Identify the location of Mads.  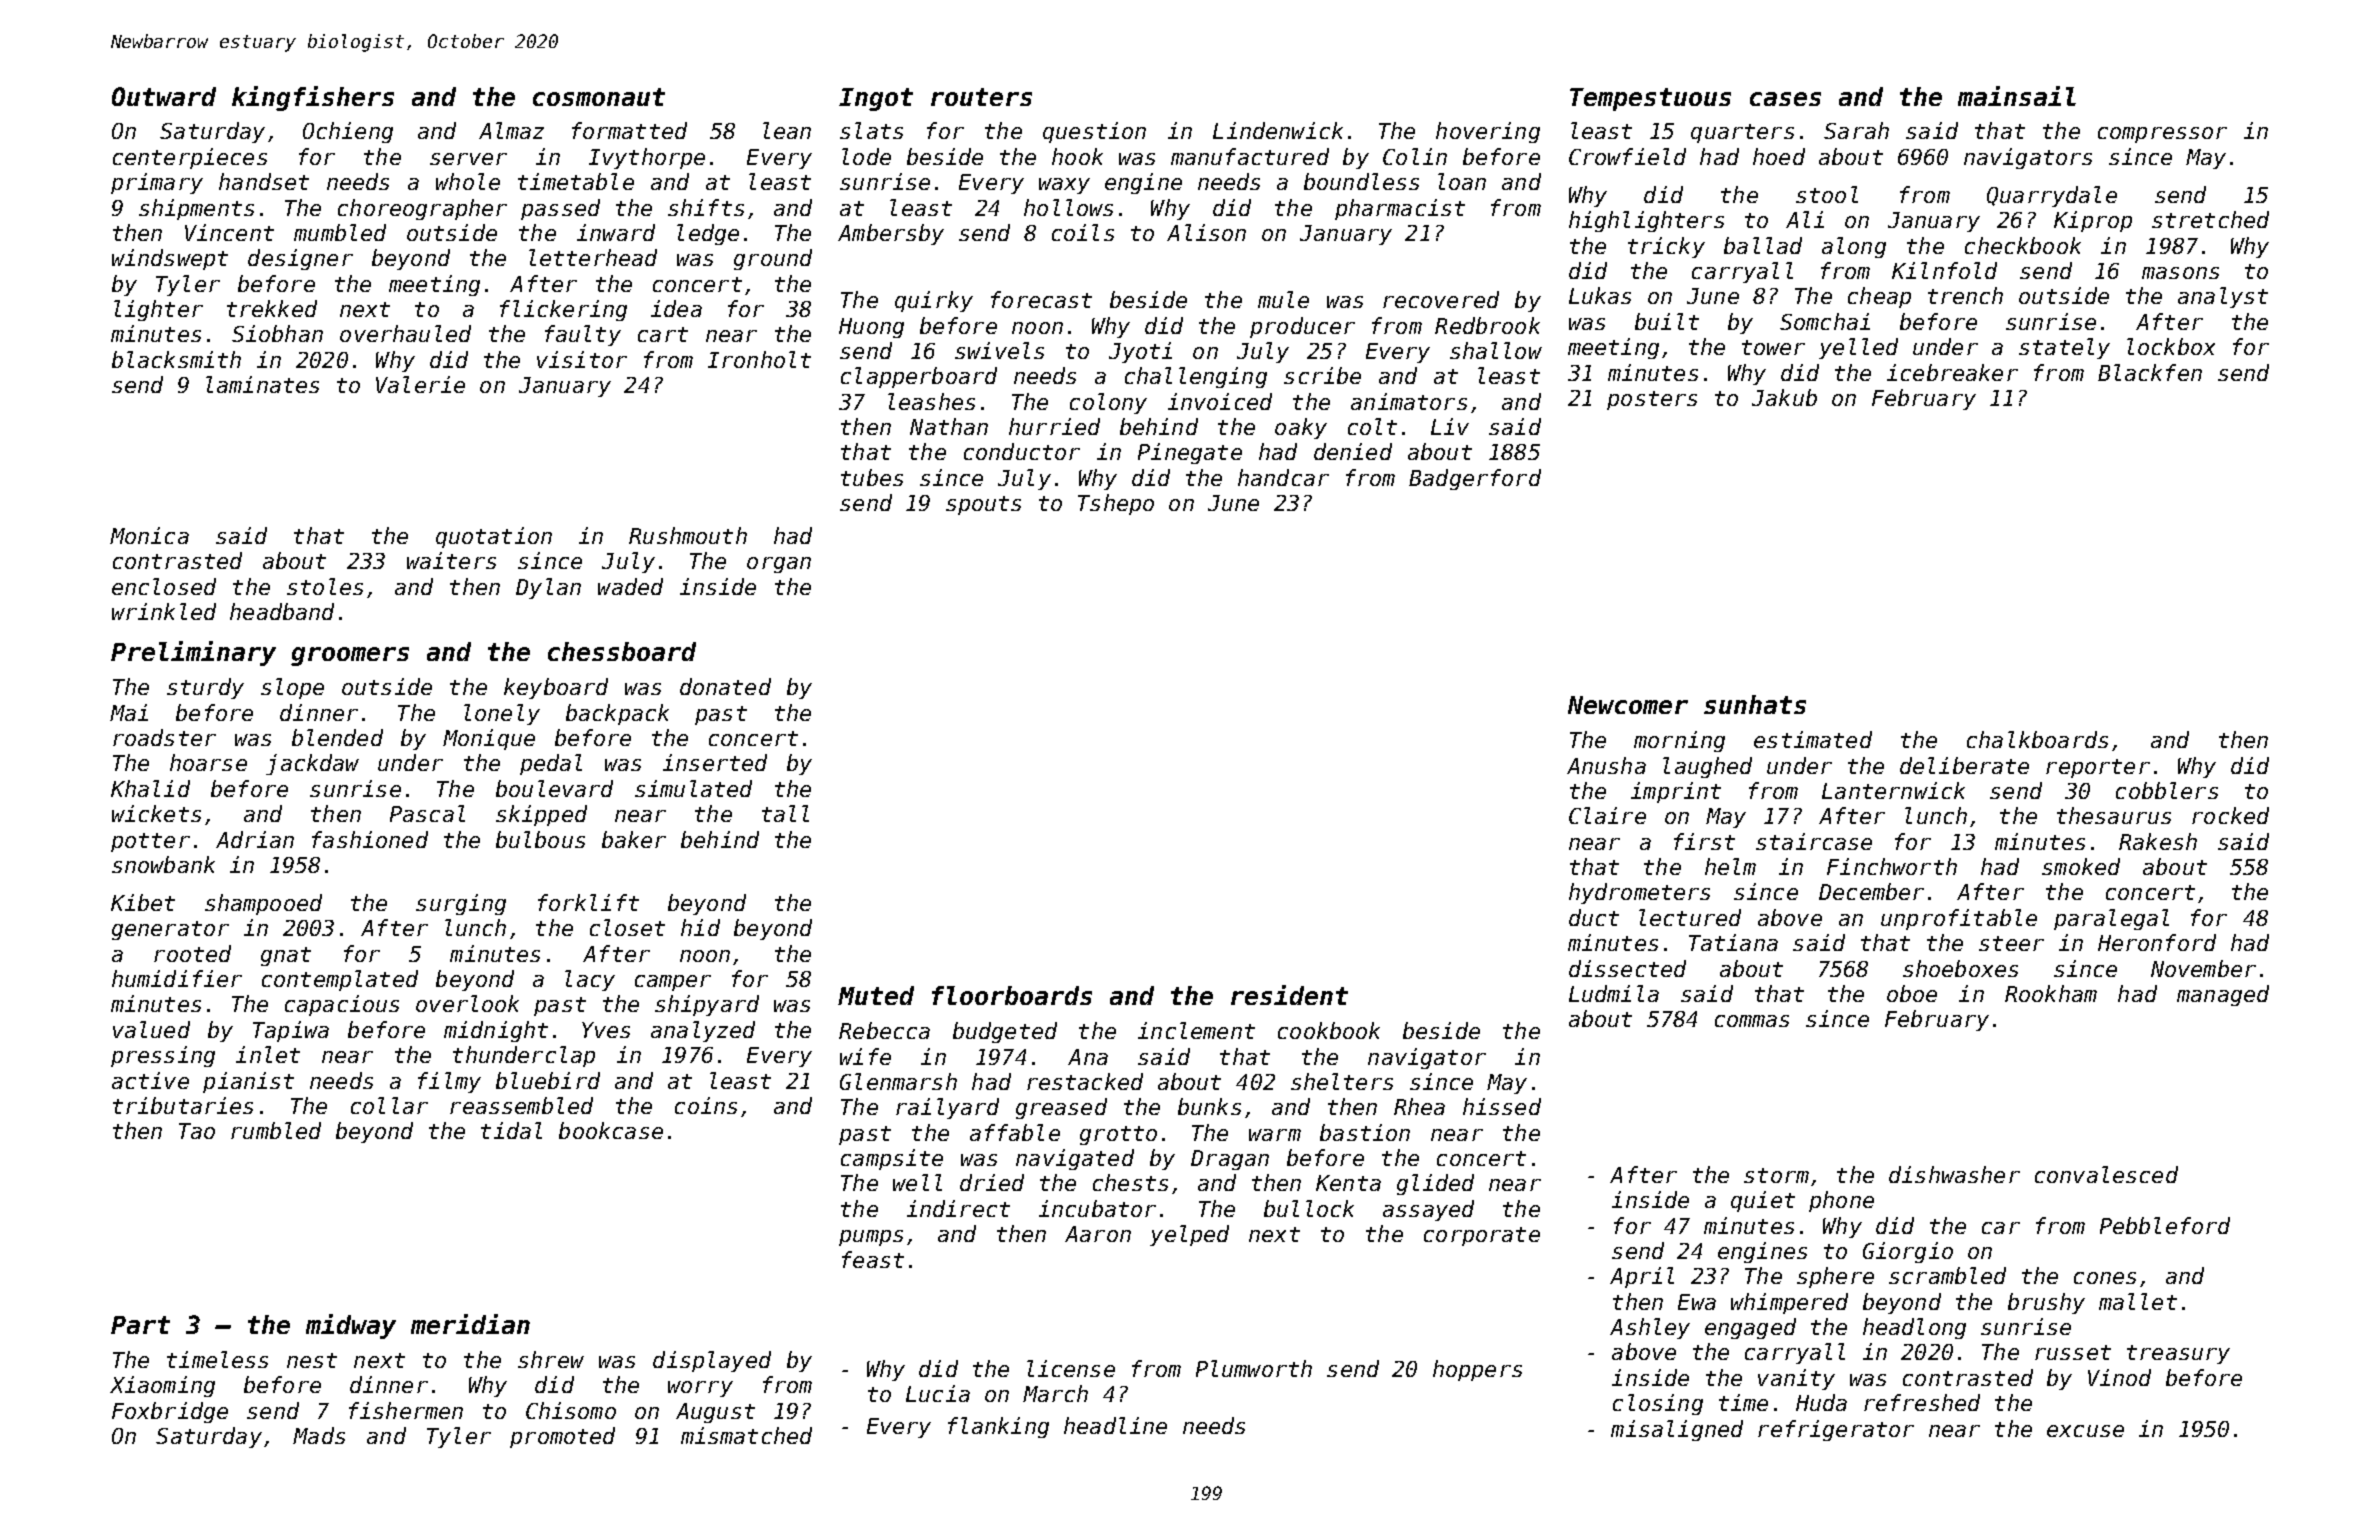
(319, 1435).
